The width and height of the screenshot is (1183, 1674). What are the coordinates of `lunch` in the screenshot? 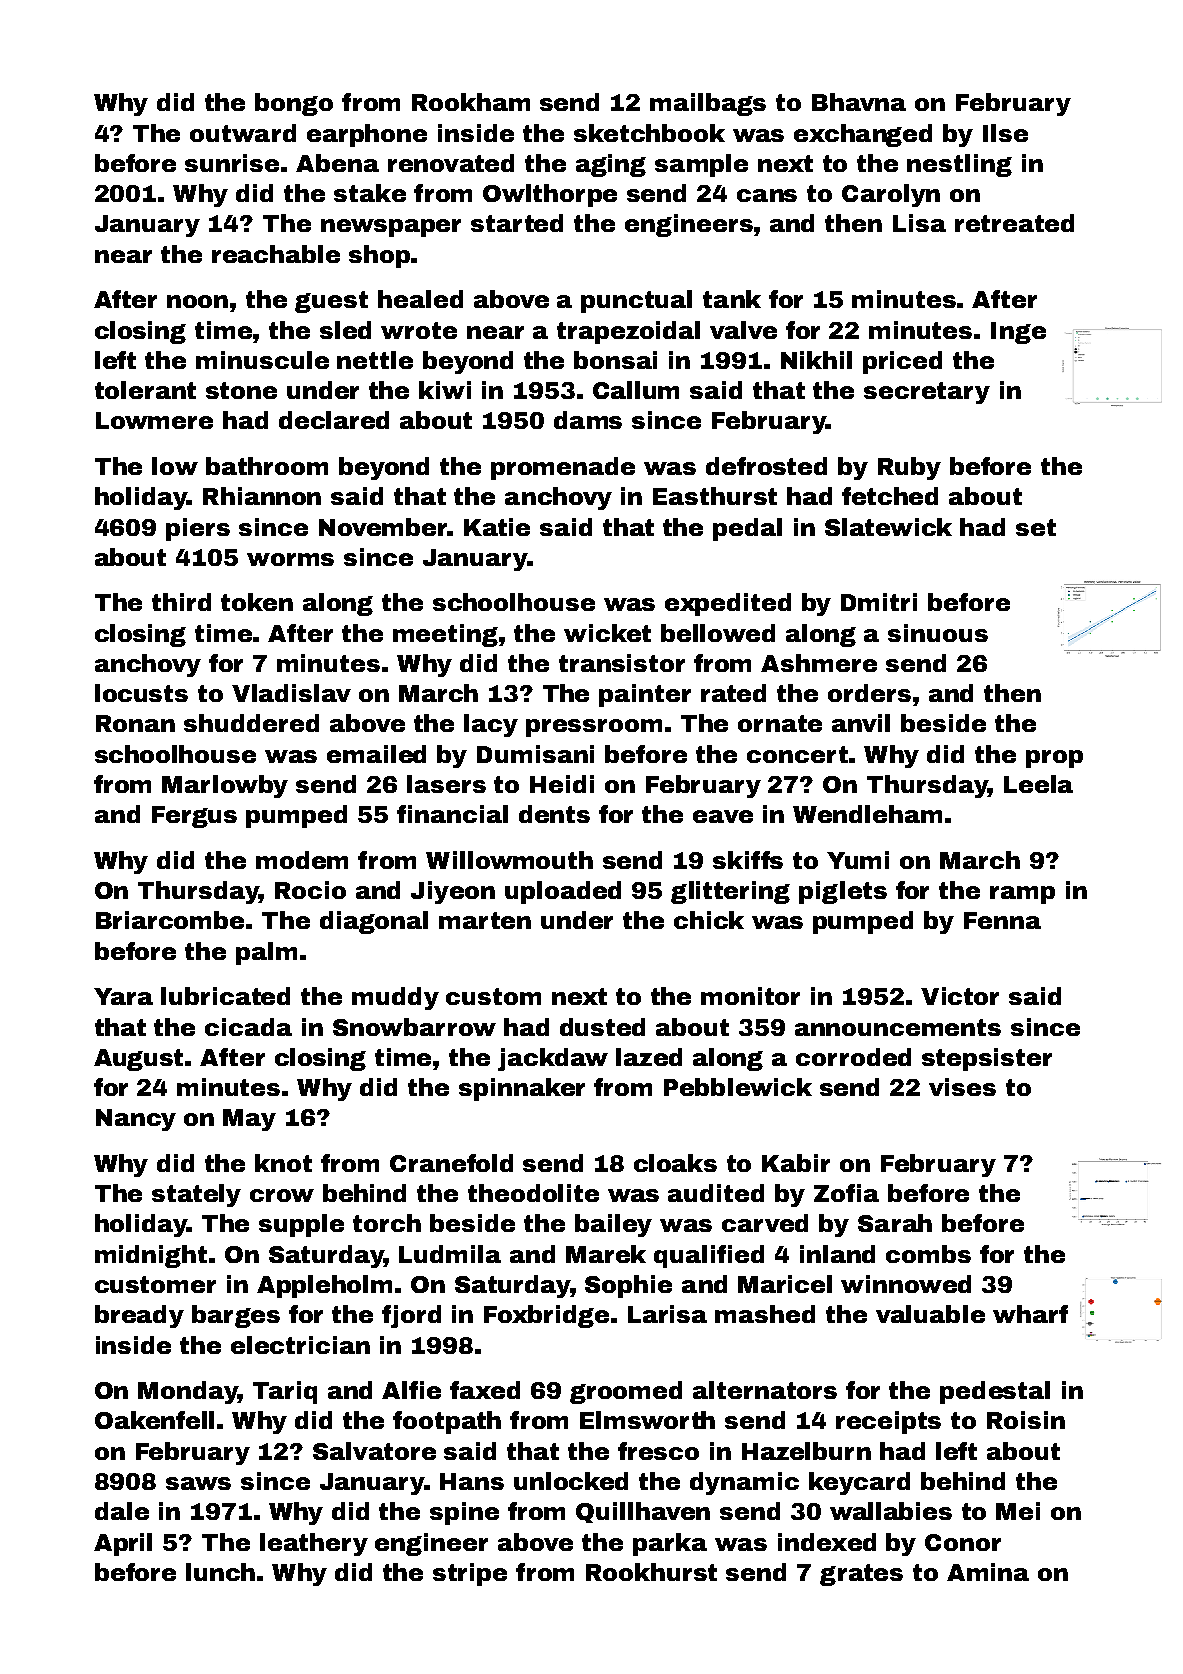 It's located at (220, 1572).
